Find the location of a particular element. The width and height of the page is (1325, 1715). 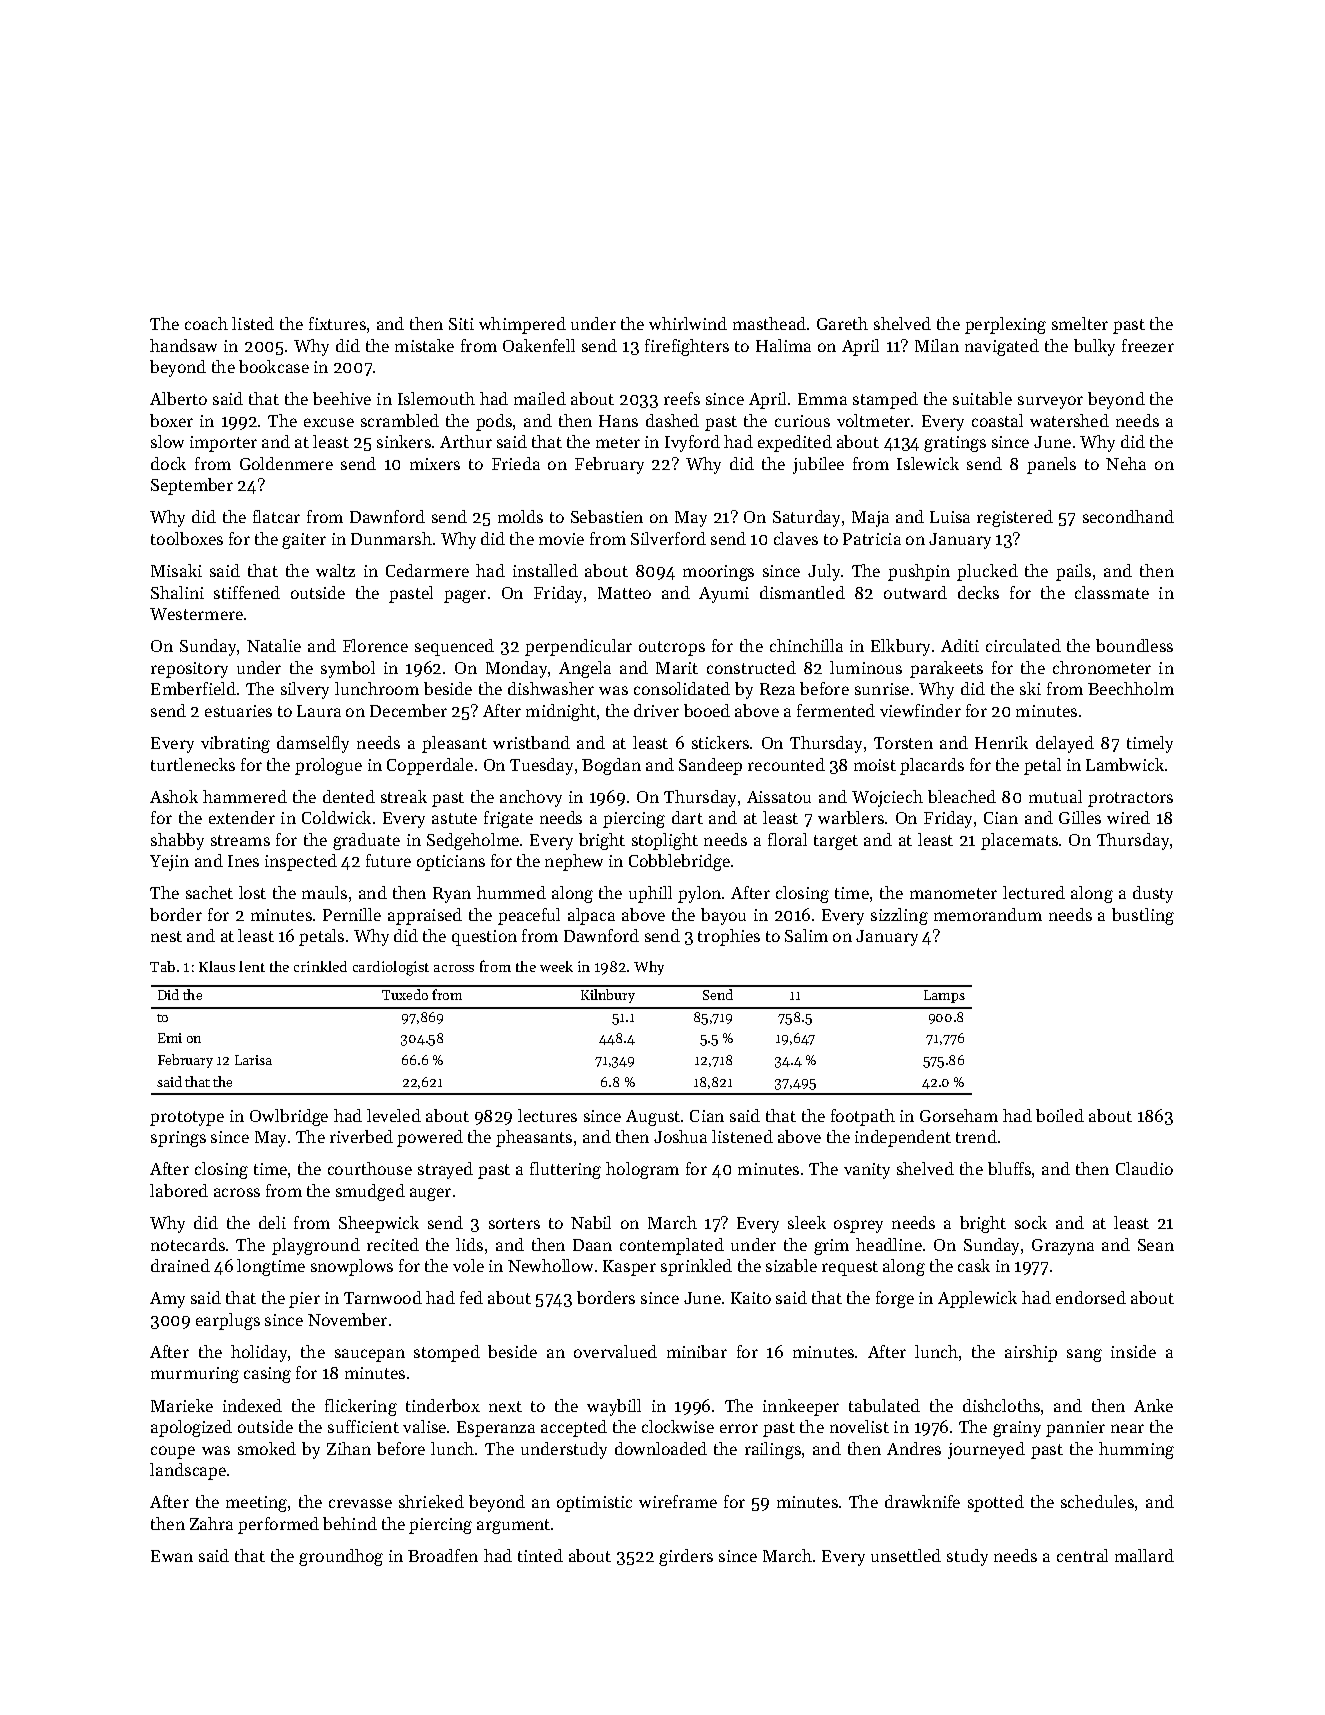

Salim is located at coordinates (806, 935).
